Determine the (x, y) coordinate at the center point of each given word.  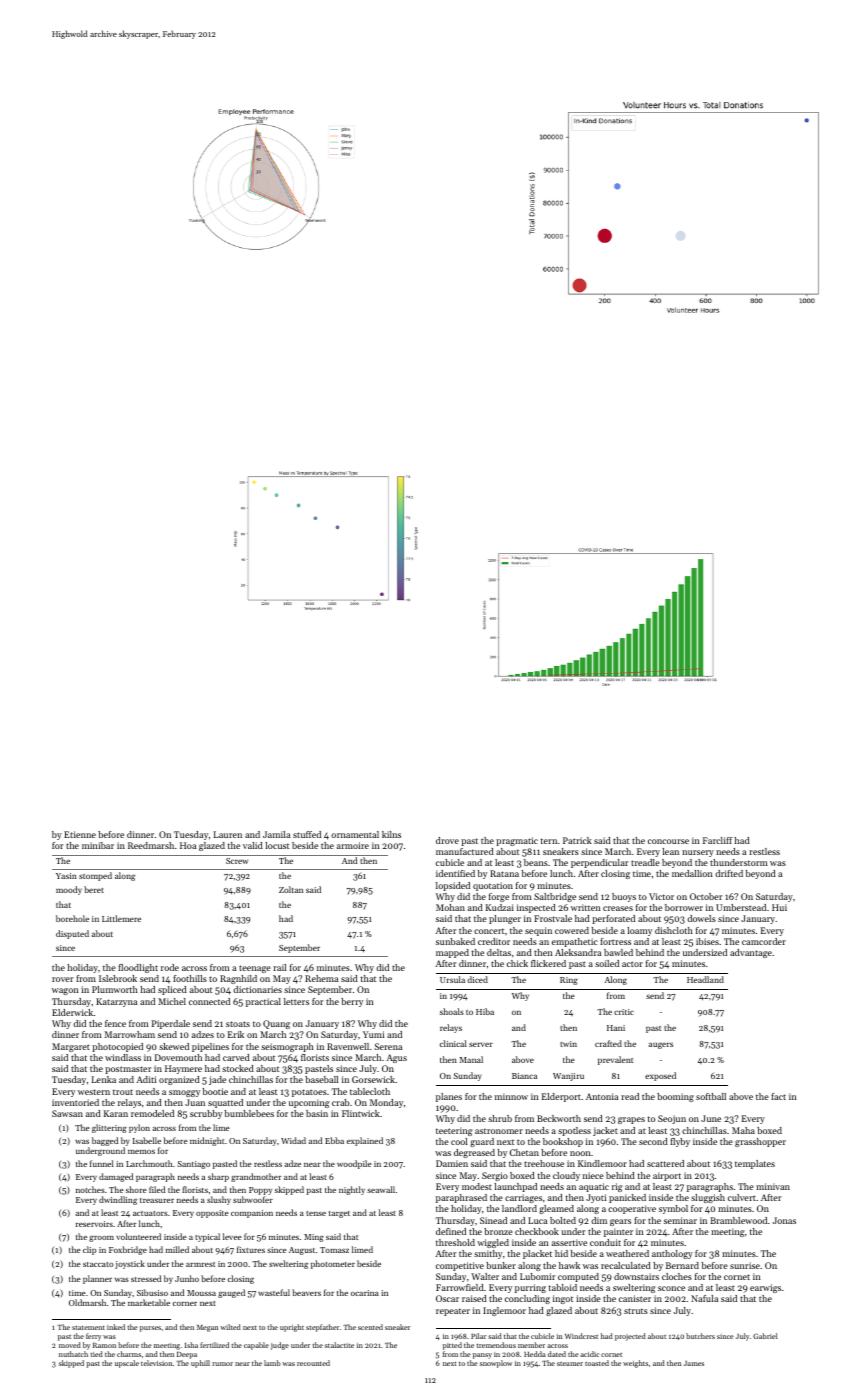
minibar (98, 845)
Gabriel (765, 1336)
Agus (397, 1058)
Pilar (479, 1336)
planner (97, 1279)
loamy (639, 931)
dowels (701, 918)
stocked (238, 1068)
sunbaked (455, 941)
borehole (72, 918)
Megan (207, 1328)
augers (661, 1045)
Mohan (450, 907)
